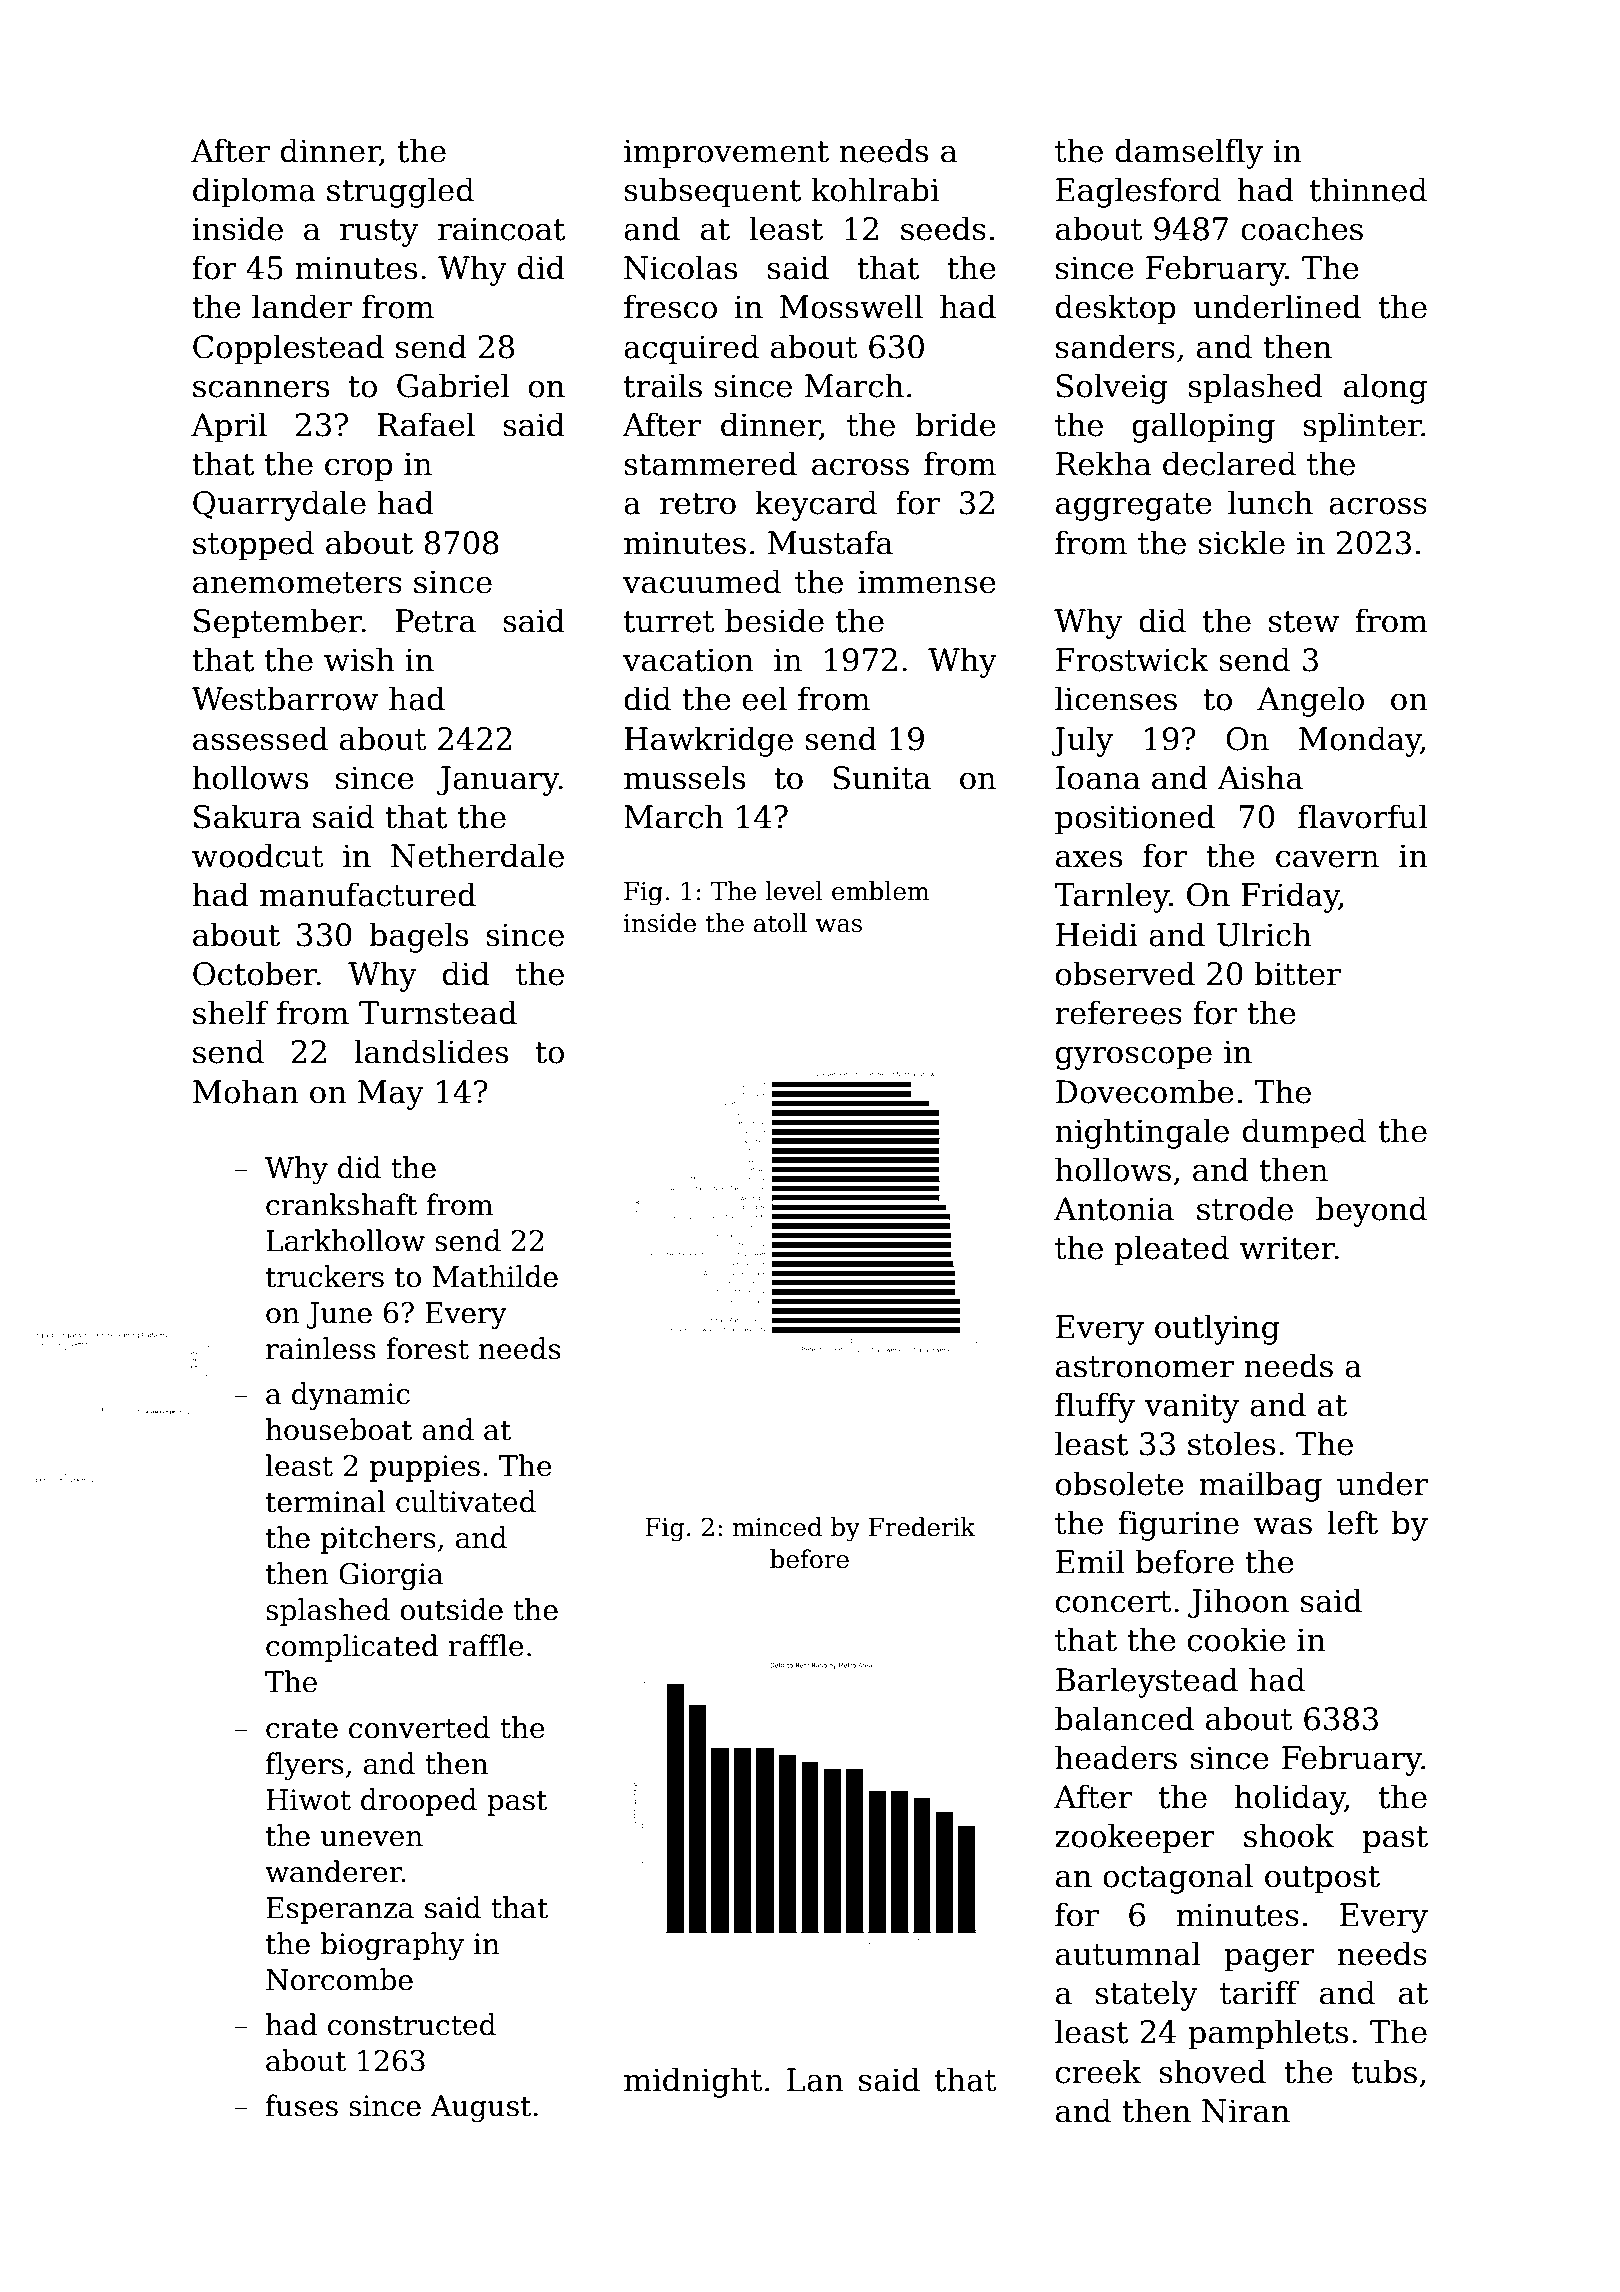 The width and height of the image is (1620, 2292). What do you see at coordinates (1115, 346) in the image?
I see `sanders` at bounding box center [1115, 346].
